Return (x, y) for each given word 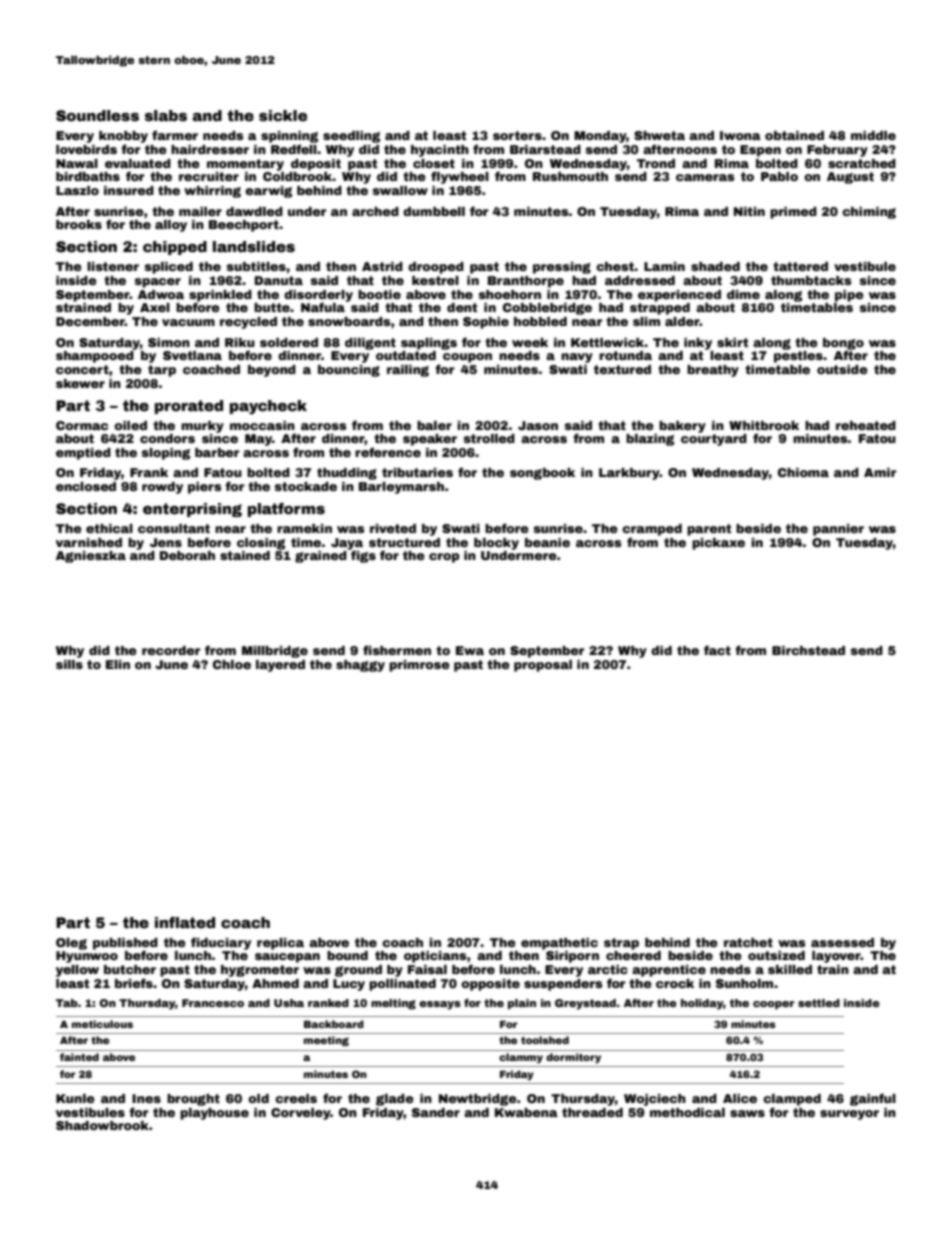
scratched (862, 163)
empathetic (559, 944)
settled (819, 1003)
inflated (185, 922)
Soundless (97, 115)
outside (842, 369)
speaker (430, 440)
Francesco (213, 1003)
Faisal (427, 969)
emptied (83, 454)
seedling (351, 137)
